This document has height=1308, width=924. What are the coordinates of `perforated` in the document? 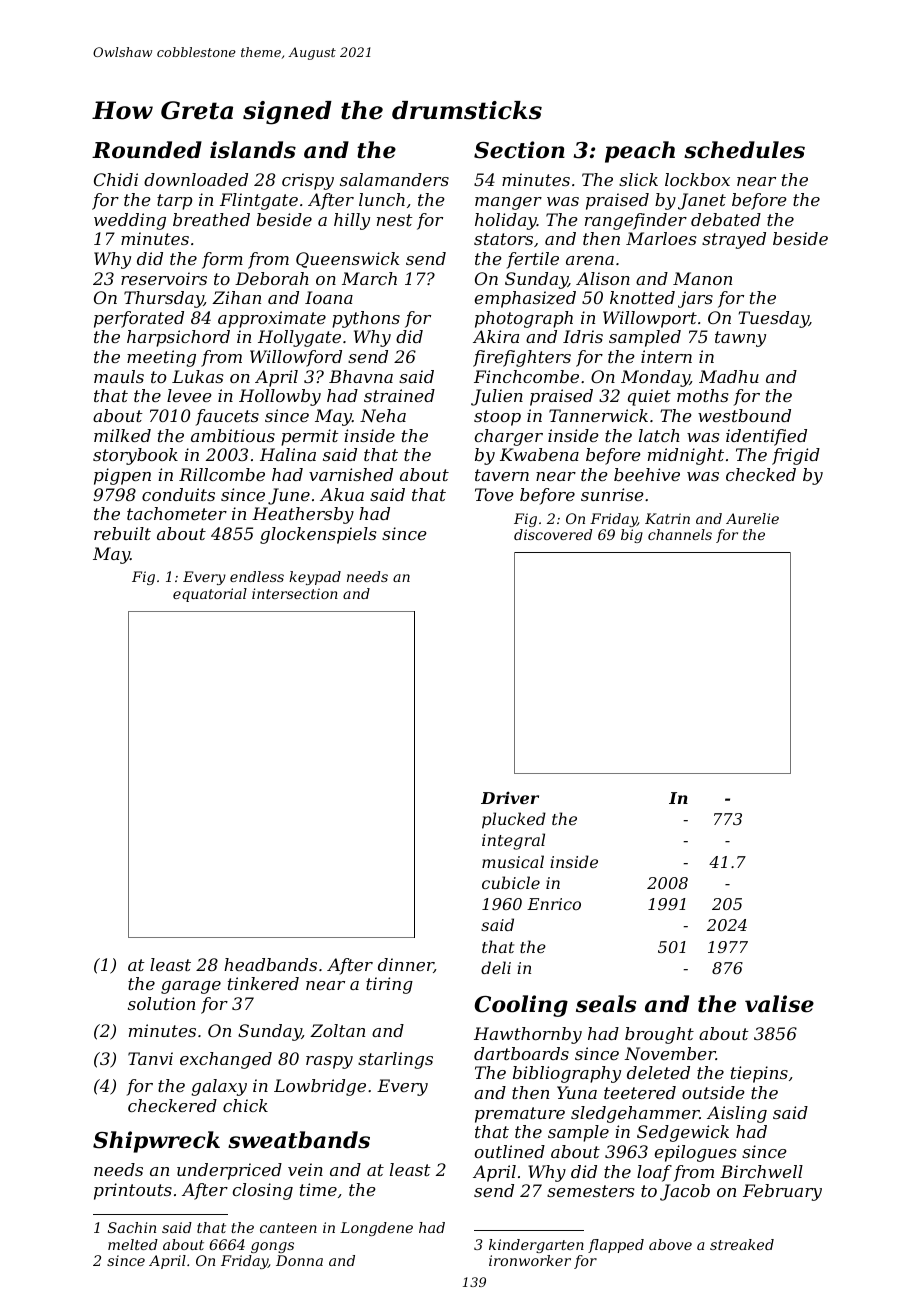 It's located at (139, 319).
